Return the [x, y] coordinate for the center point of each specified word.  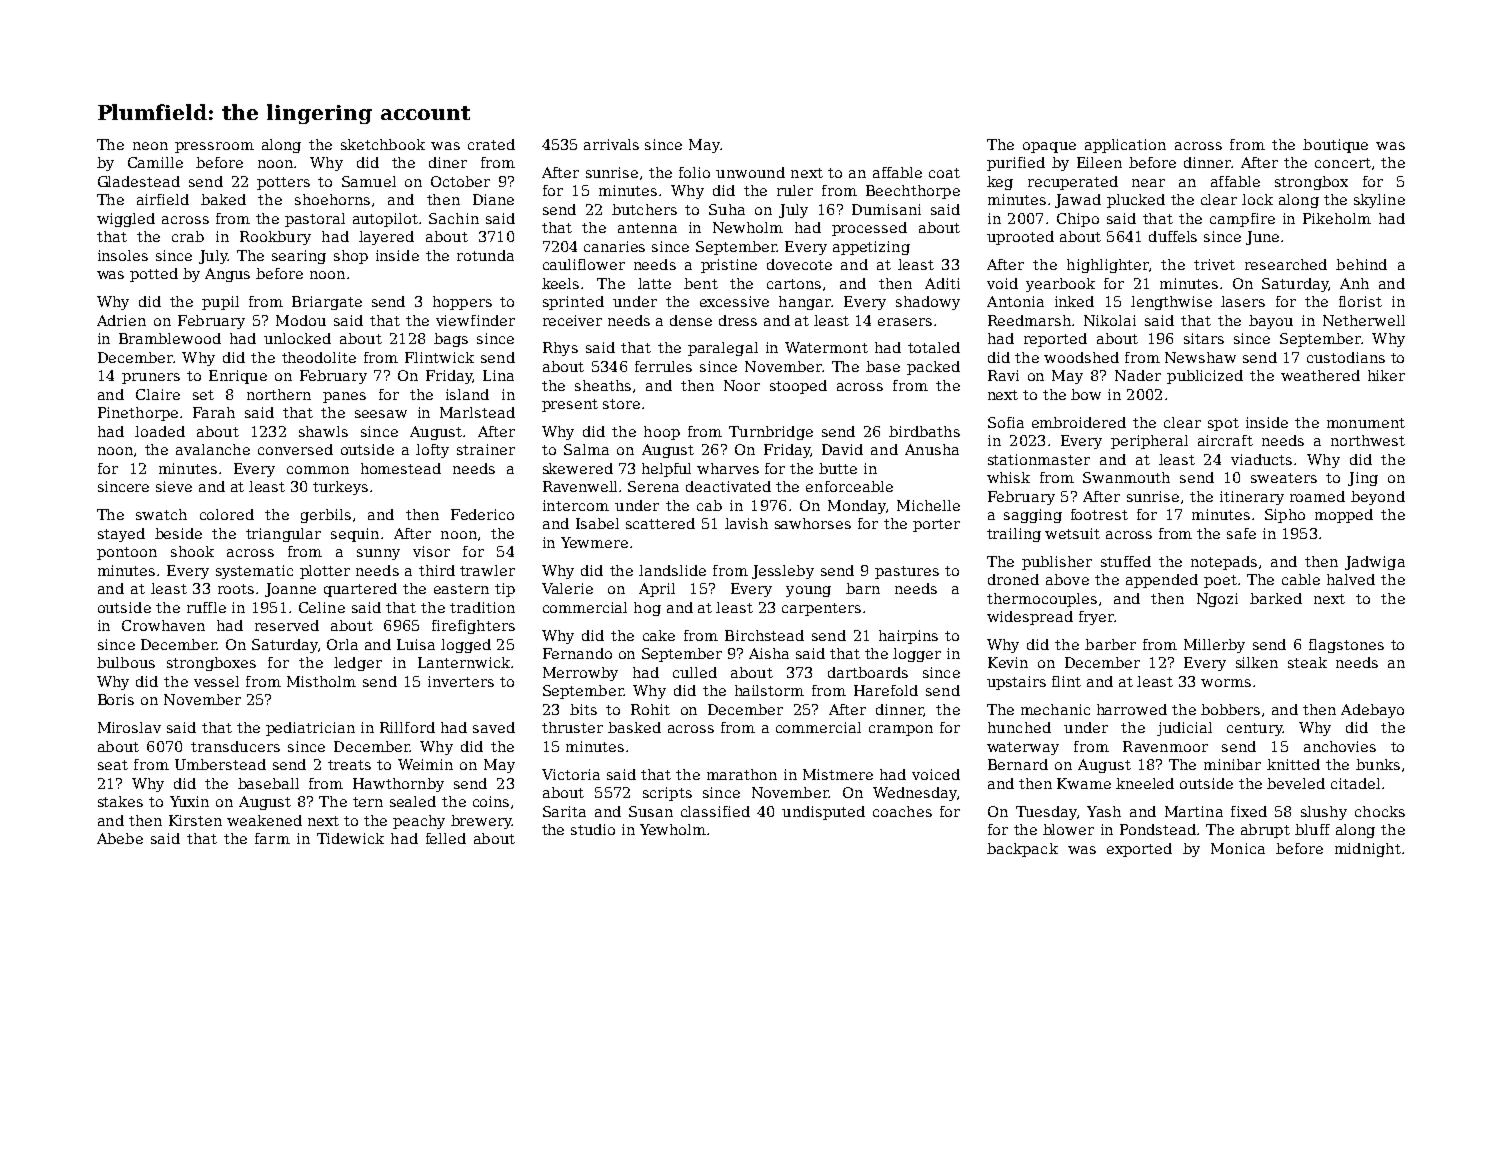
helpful [666, 470]
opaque [1049, 147]
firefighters [473, 627]
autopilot [385, 220]
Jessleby [783, 572]
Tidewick [350, 838]
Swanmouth [1126, 477]
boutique [1335, 146]
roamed [1317, 496]
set [203, 395]
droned [1013, 579]
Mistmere [838, 774]
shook [192, 551]
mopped [1344, 516]
